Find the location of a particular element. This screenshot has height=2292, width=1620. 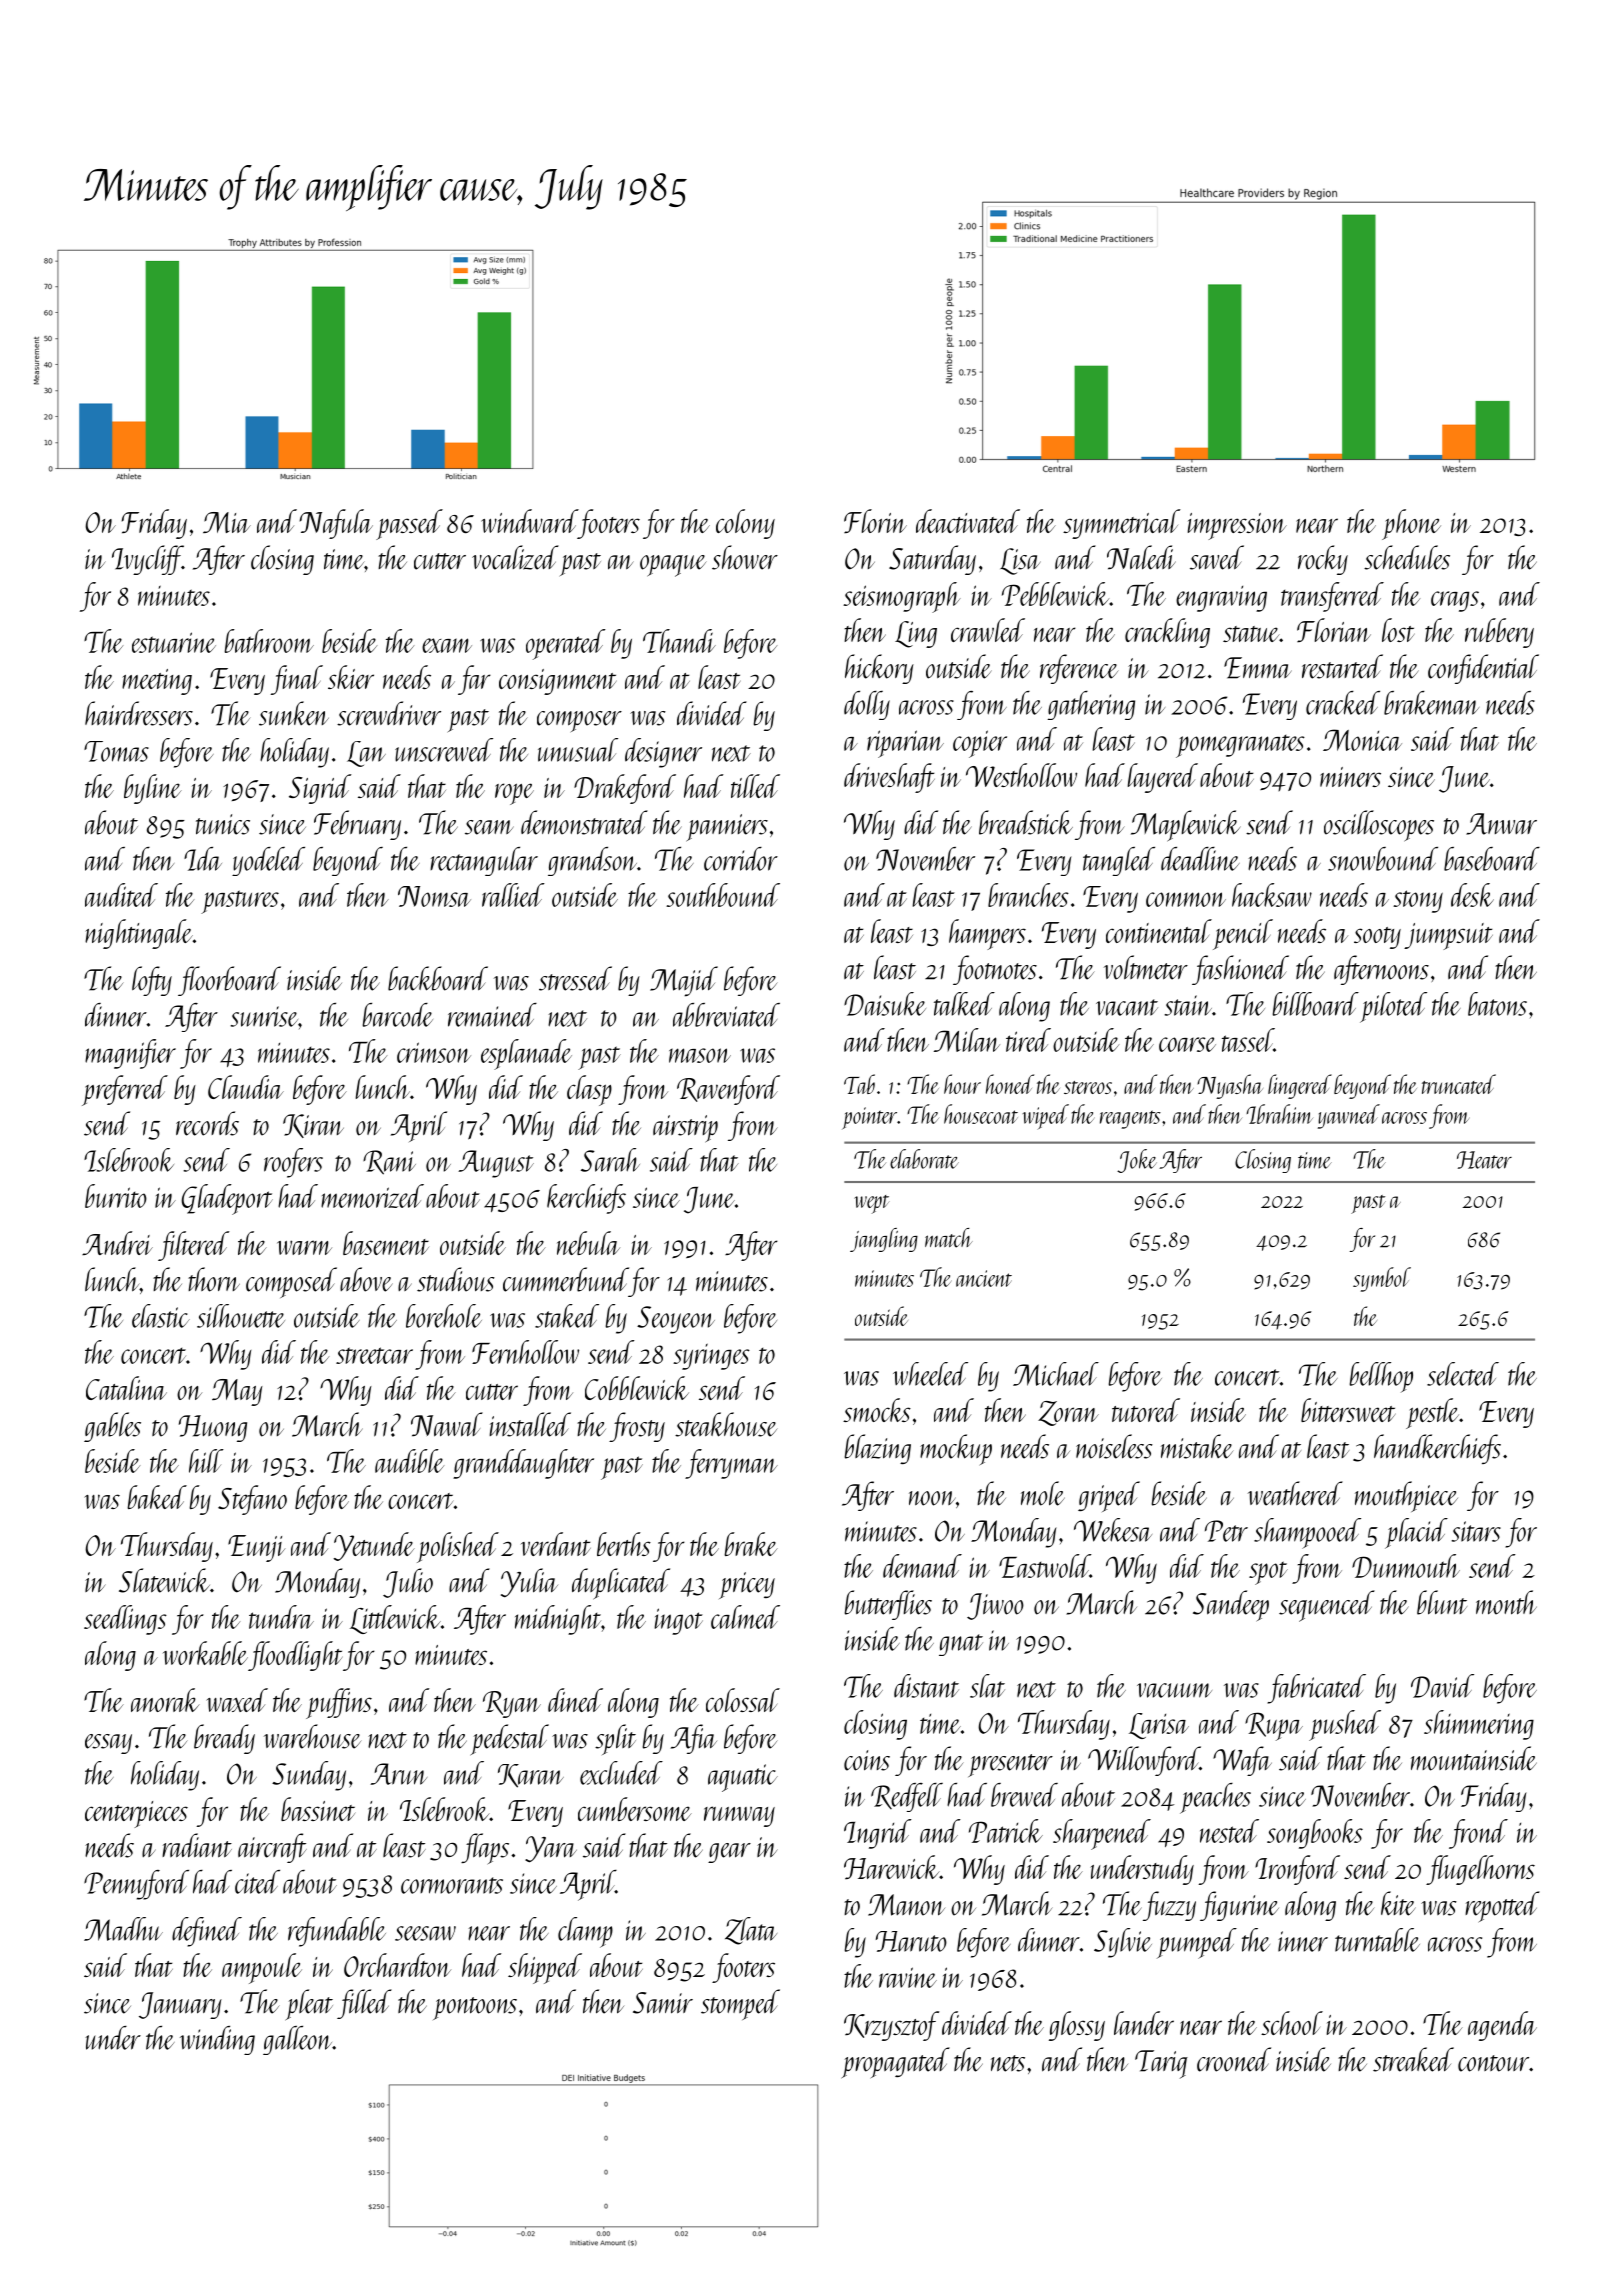

hour is located at coordinates (962, 1084).
